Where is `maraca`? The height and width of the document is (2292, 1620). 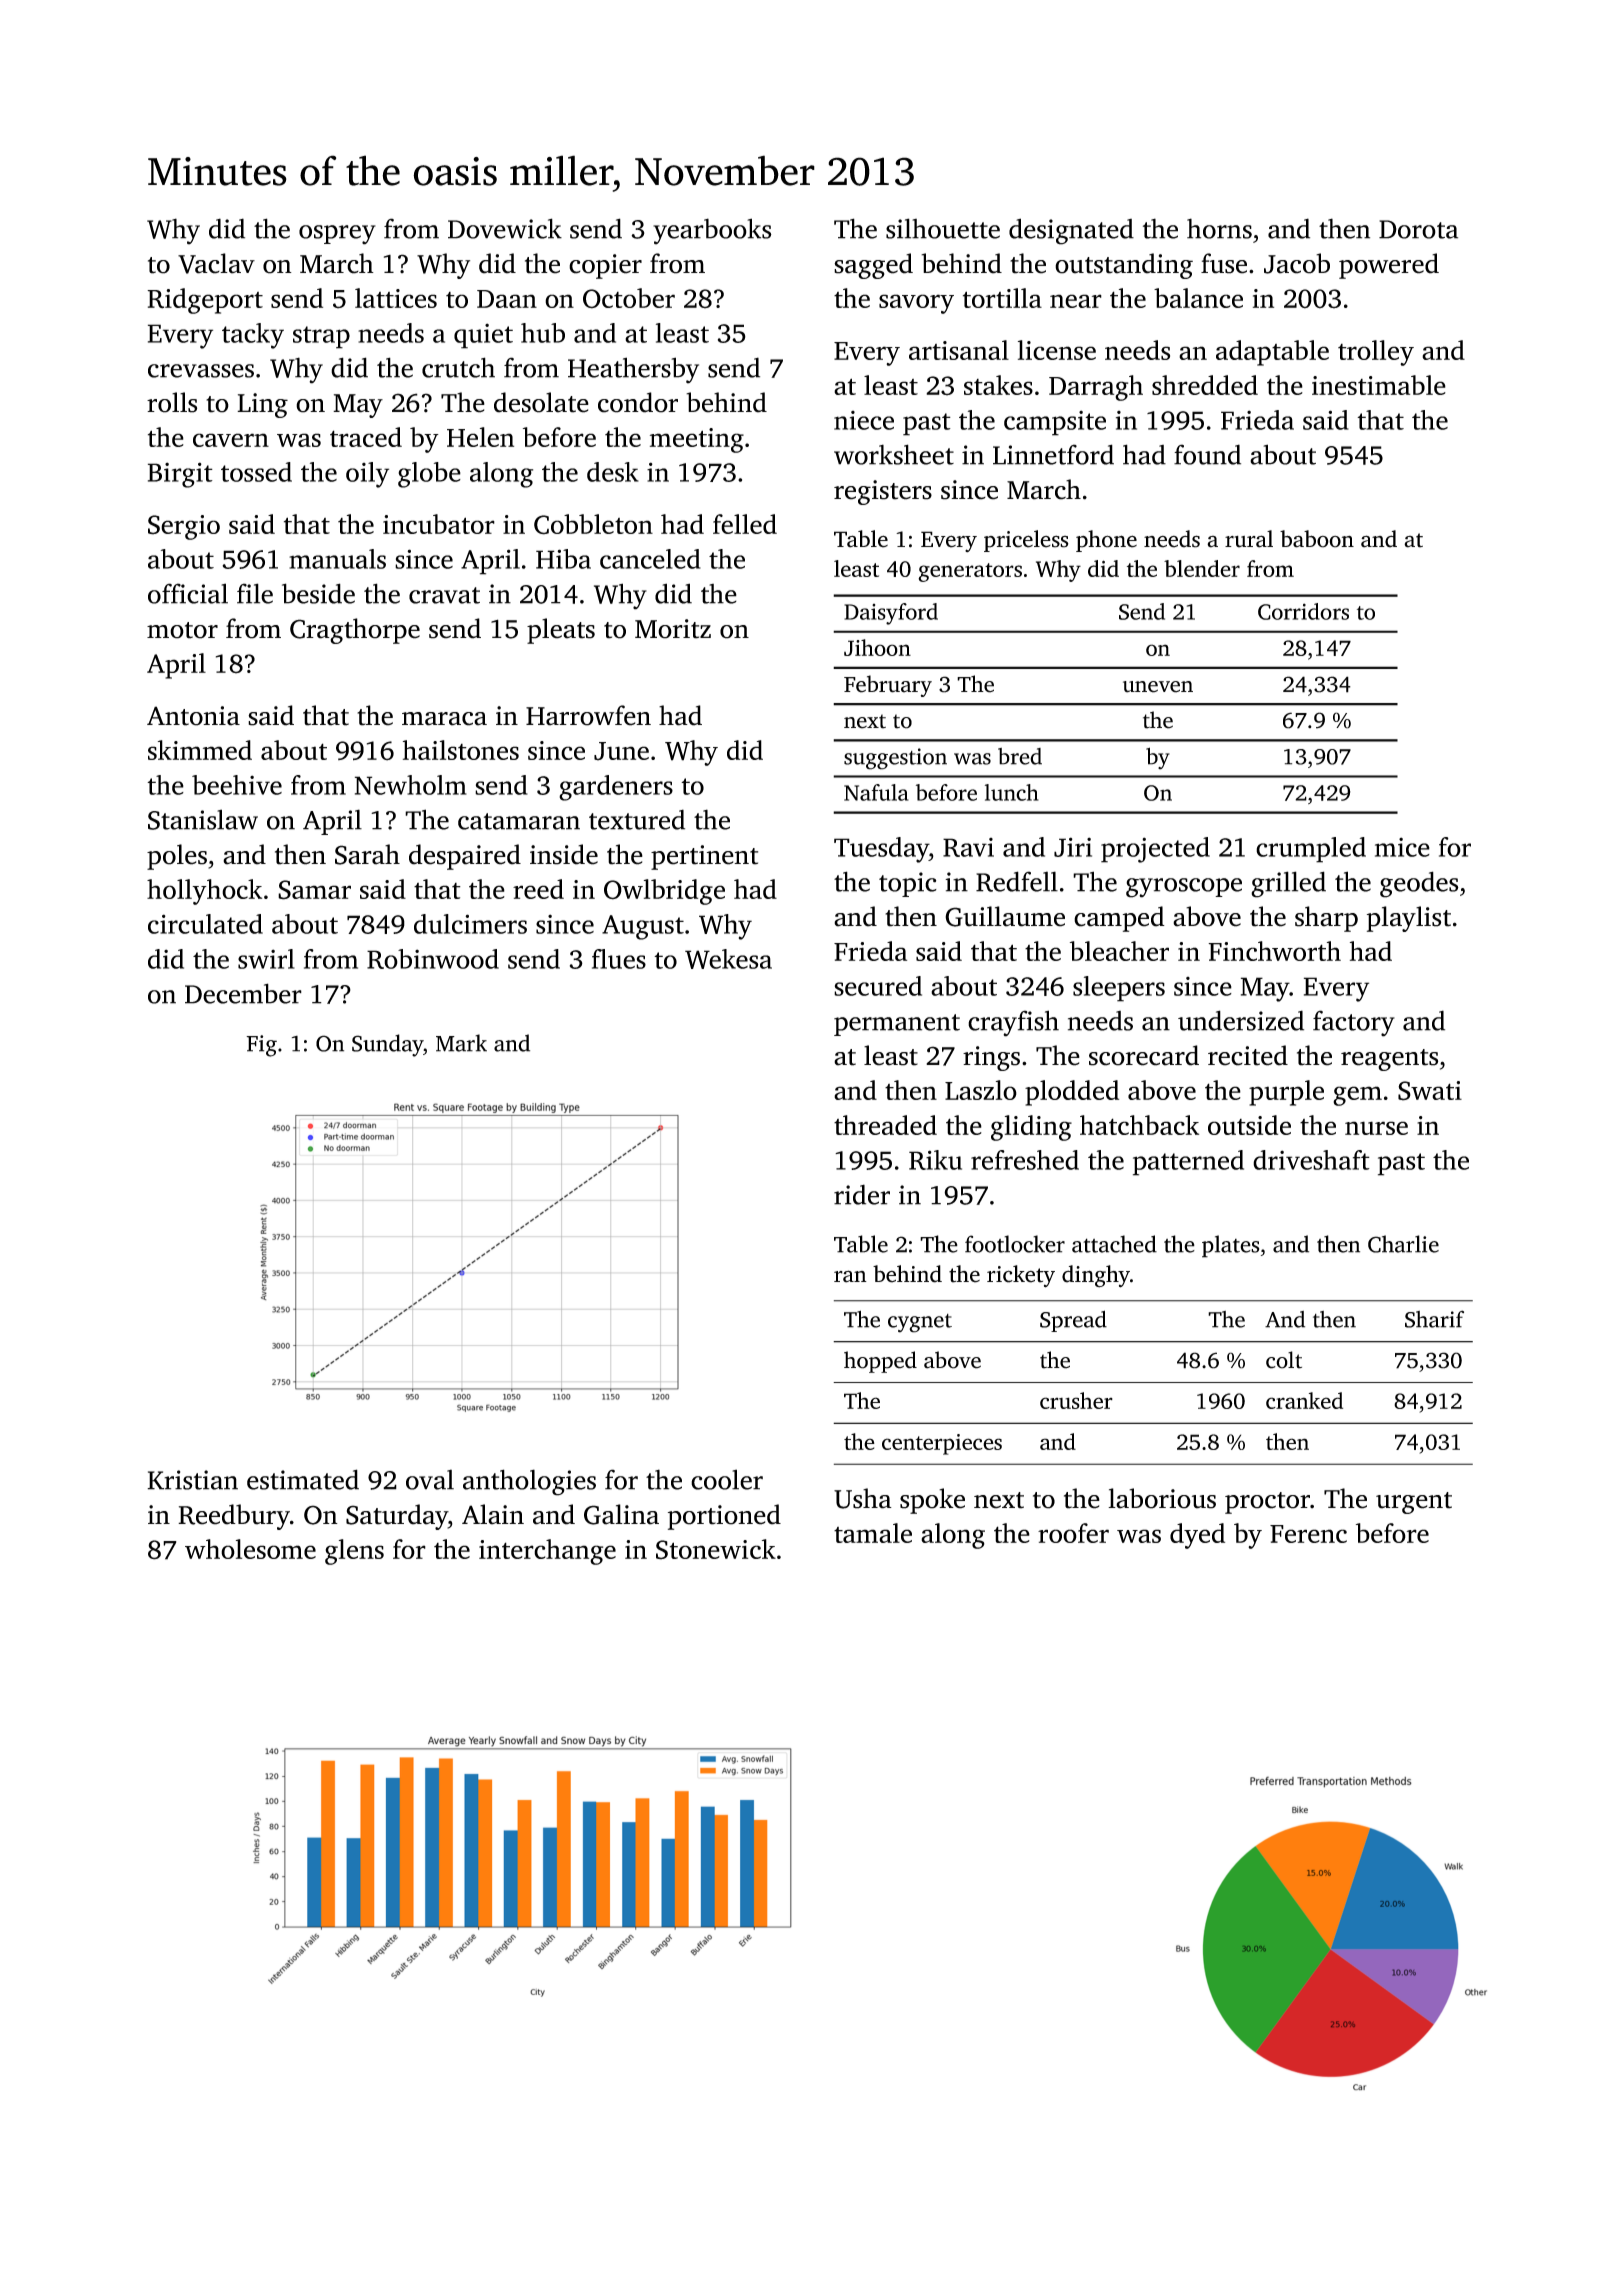
maraca is located at coordinates (444, 719).
